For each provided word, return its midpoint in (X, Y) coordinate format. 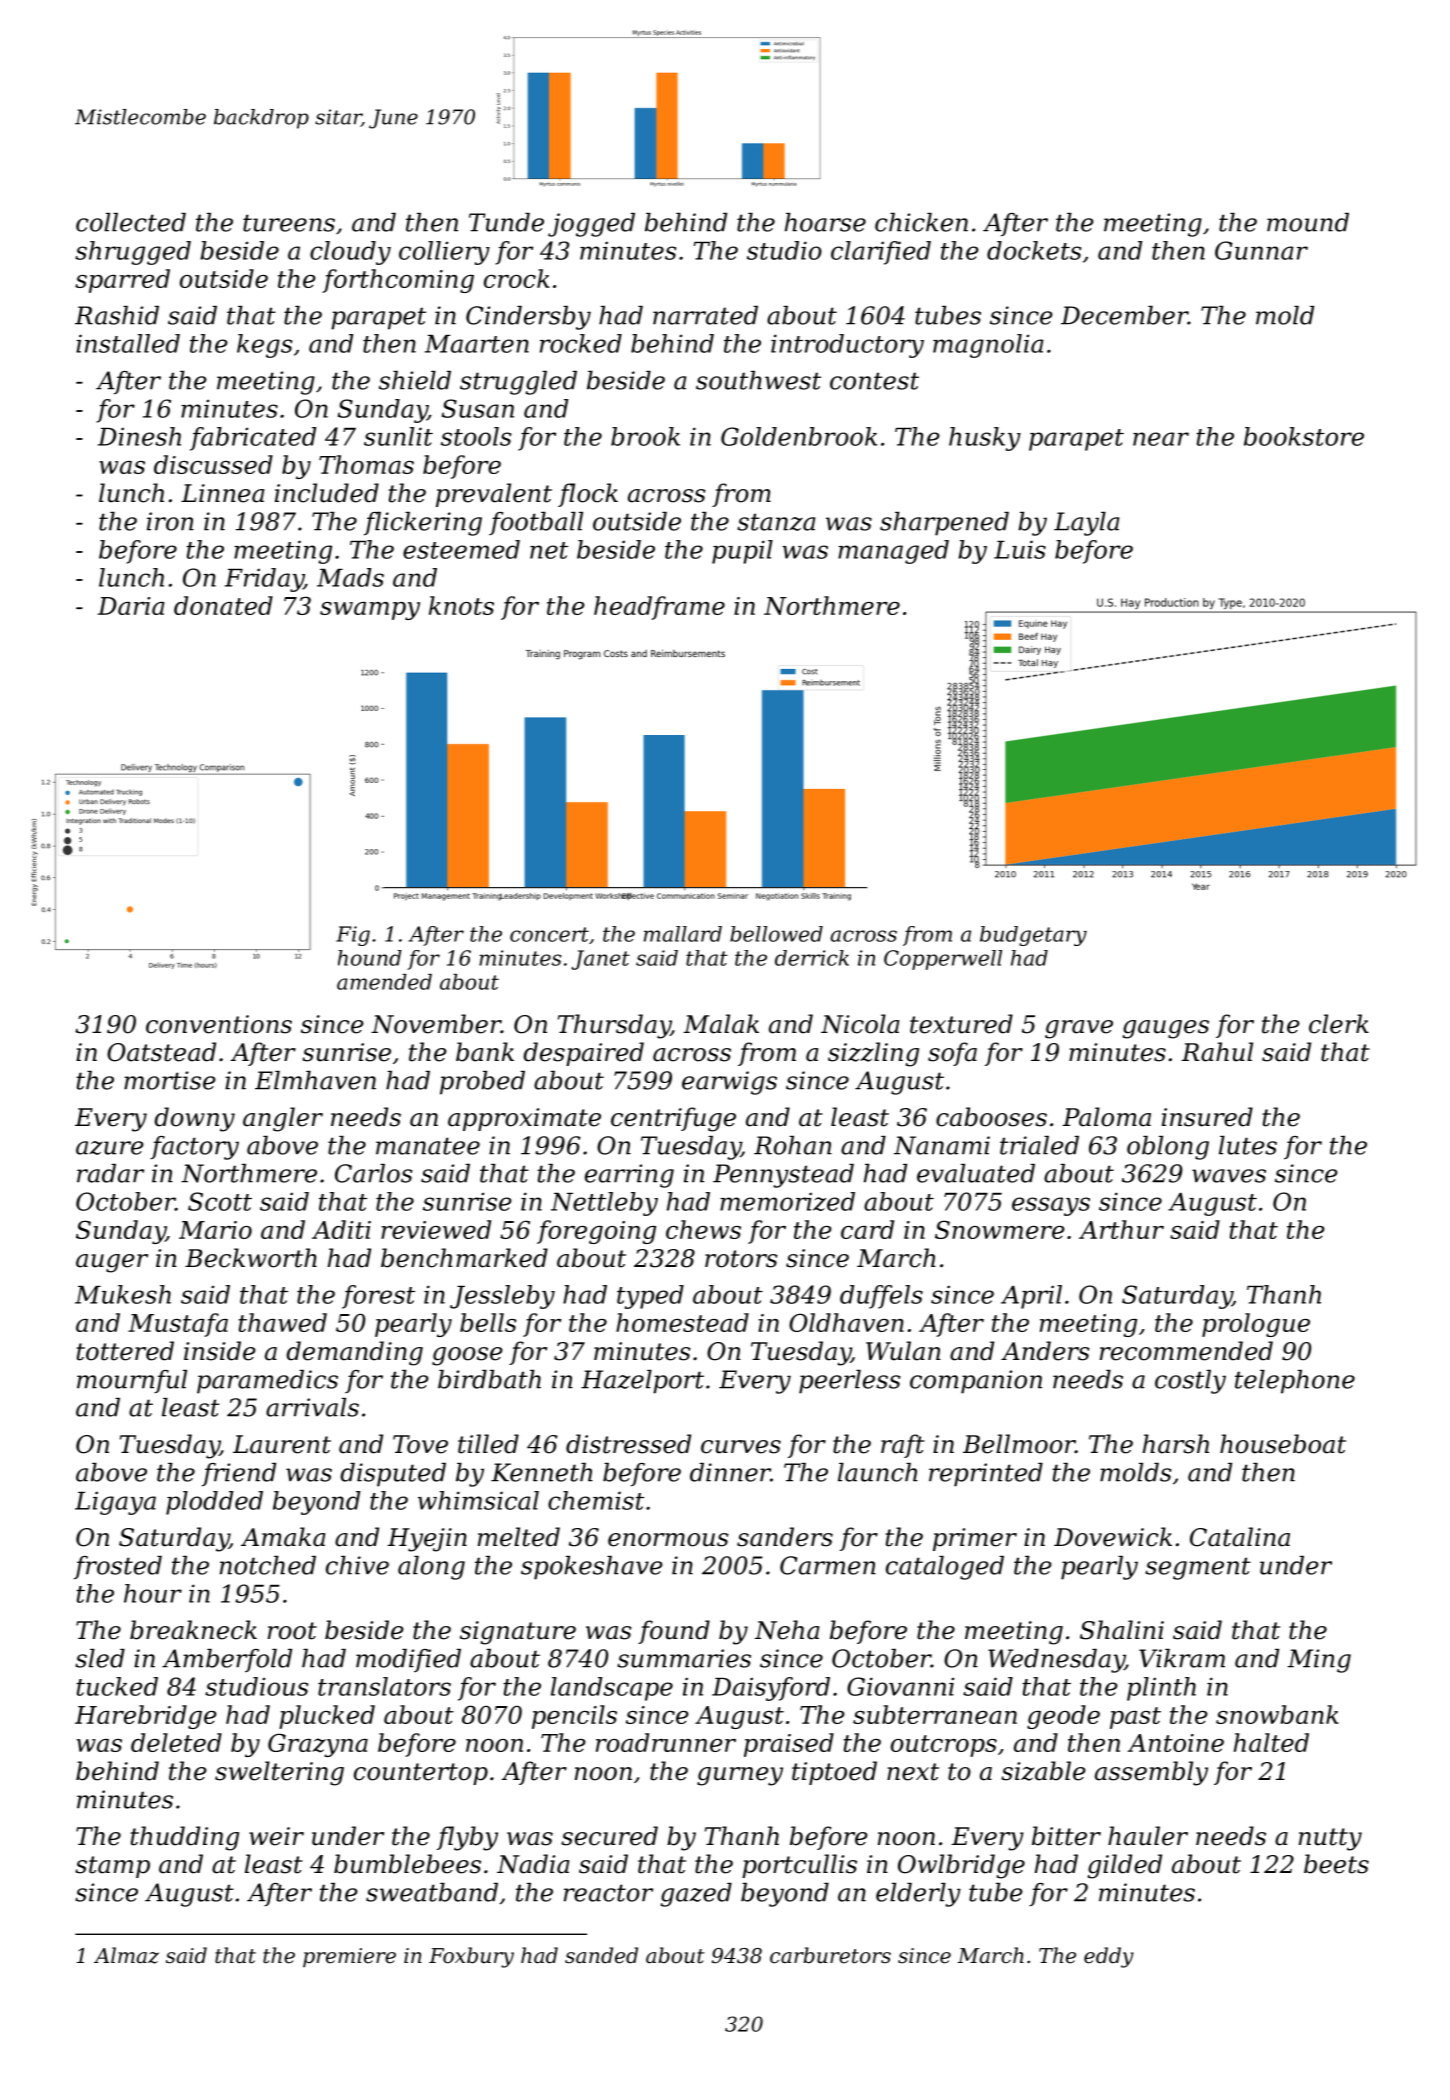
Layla (1086, 524)
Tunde (506, 222)
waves (1229, 1176)
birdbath (489, 1379)
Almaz (126, 1955)
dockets (1034, 250)
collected (131, 222)
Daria (131, 606)
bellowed (776, 934)
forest (378, 1297)
